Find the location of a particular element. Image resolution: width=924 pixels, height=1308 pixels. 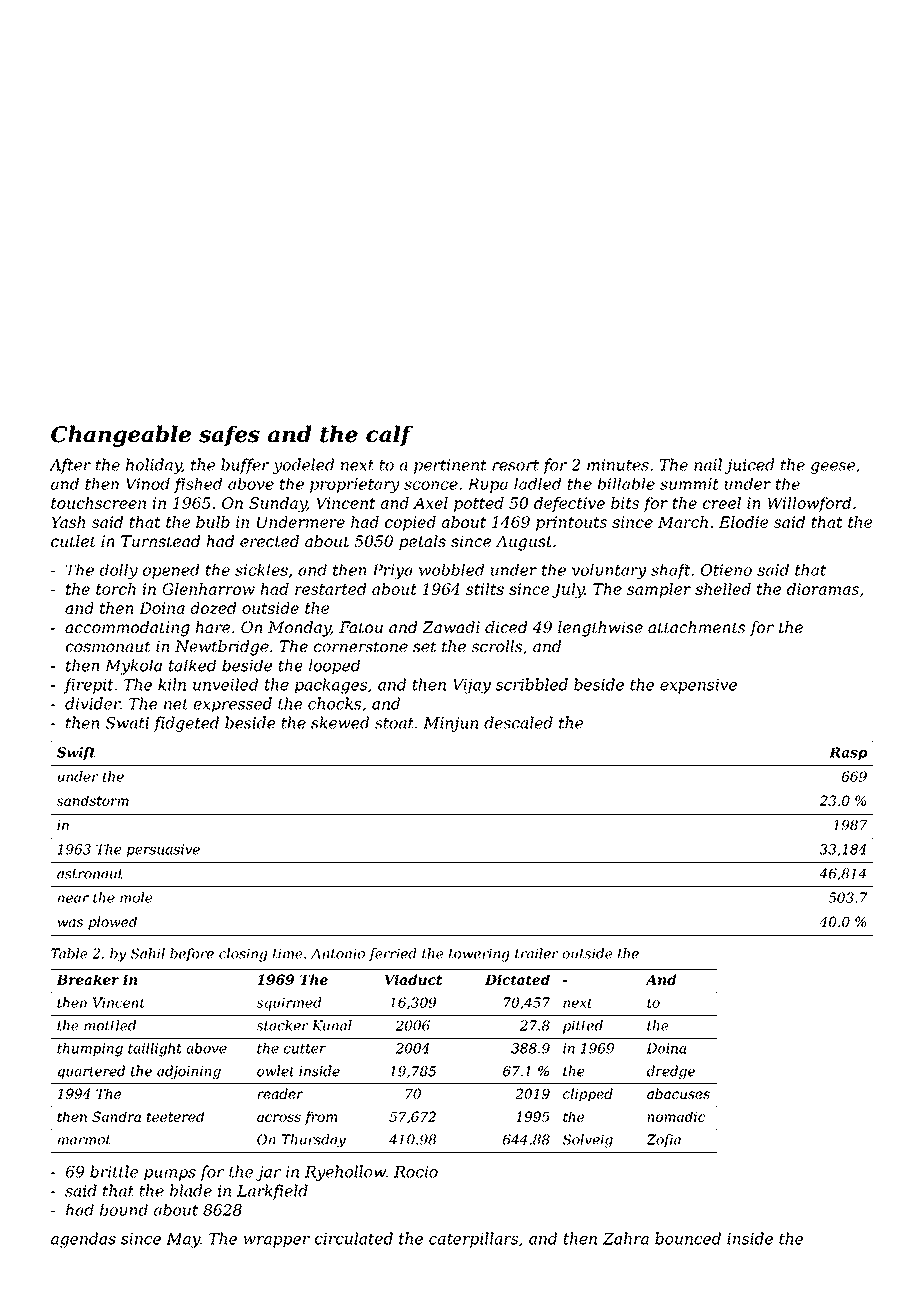

calf is located at coordinates (389, 435).
